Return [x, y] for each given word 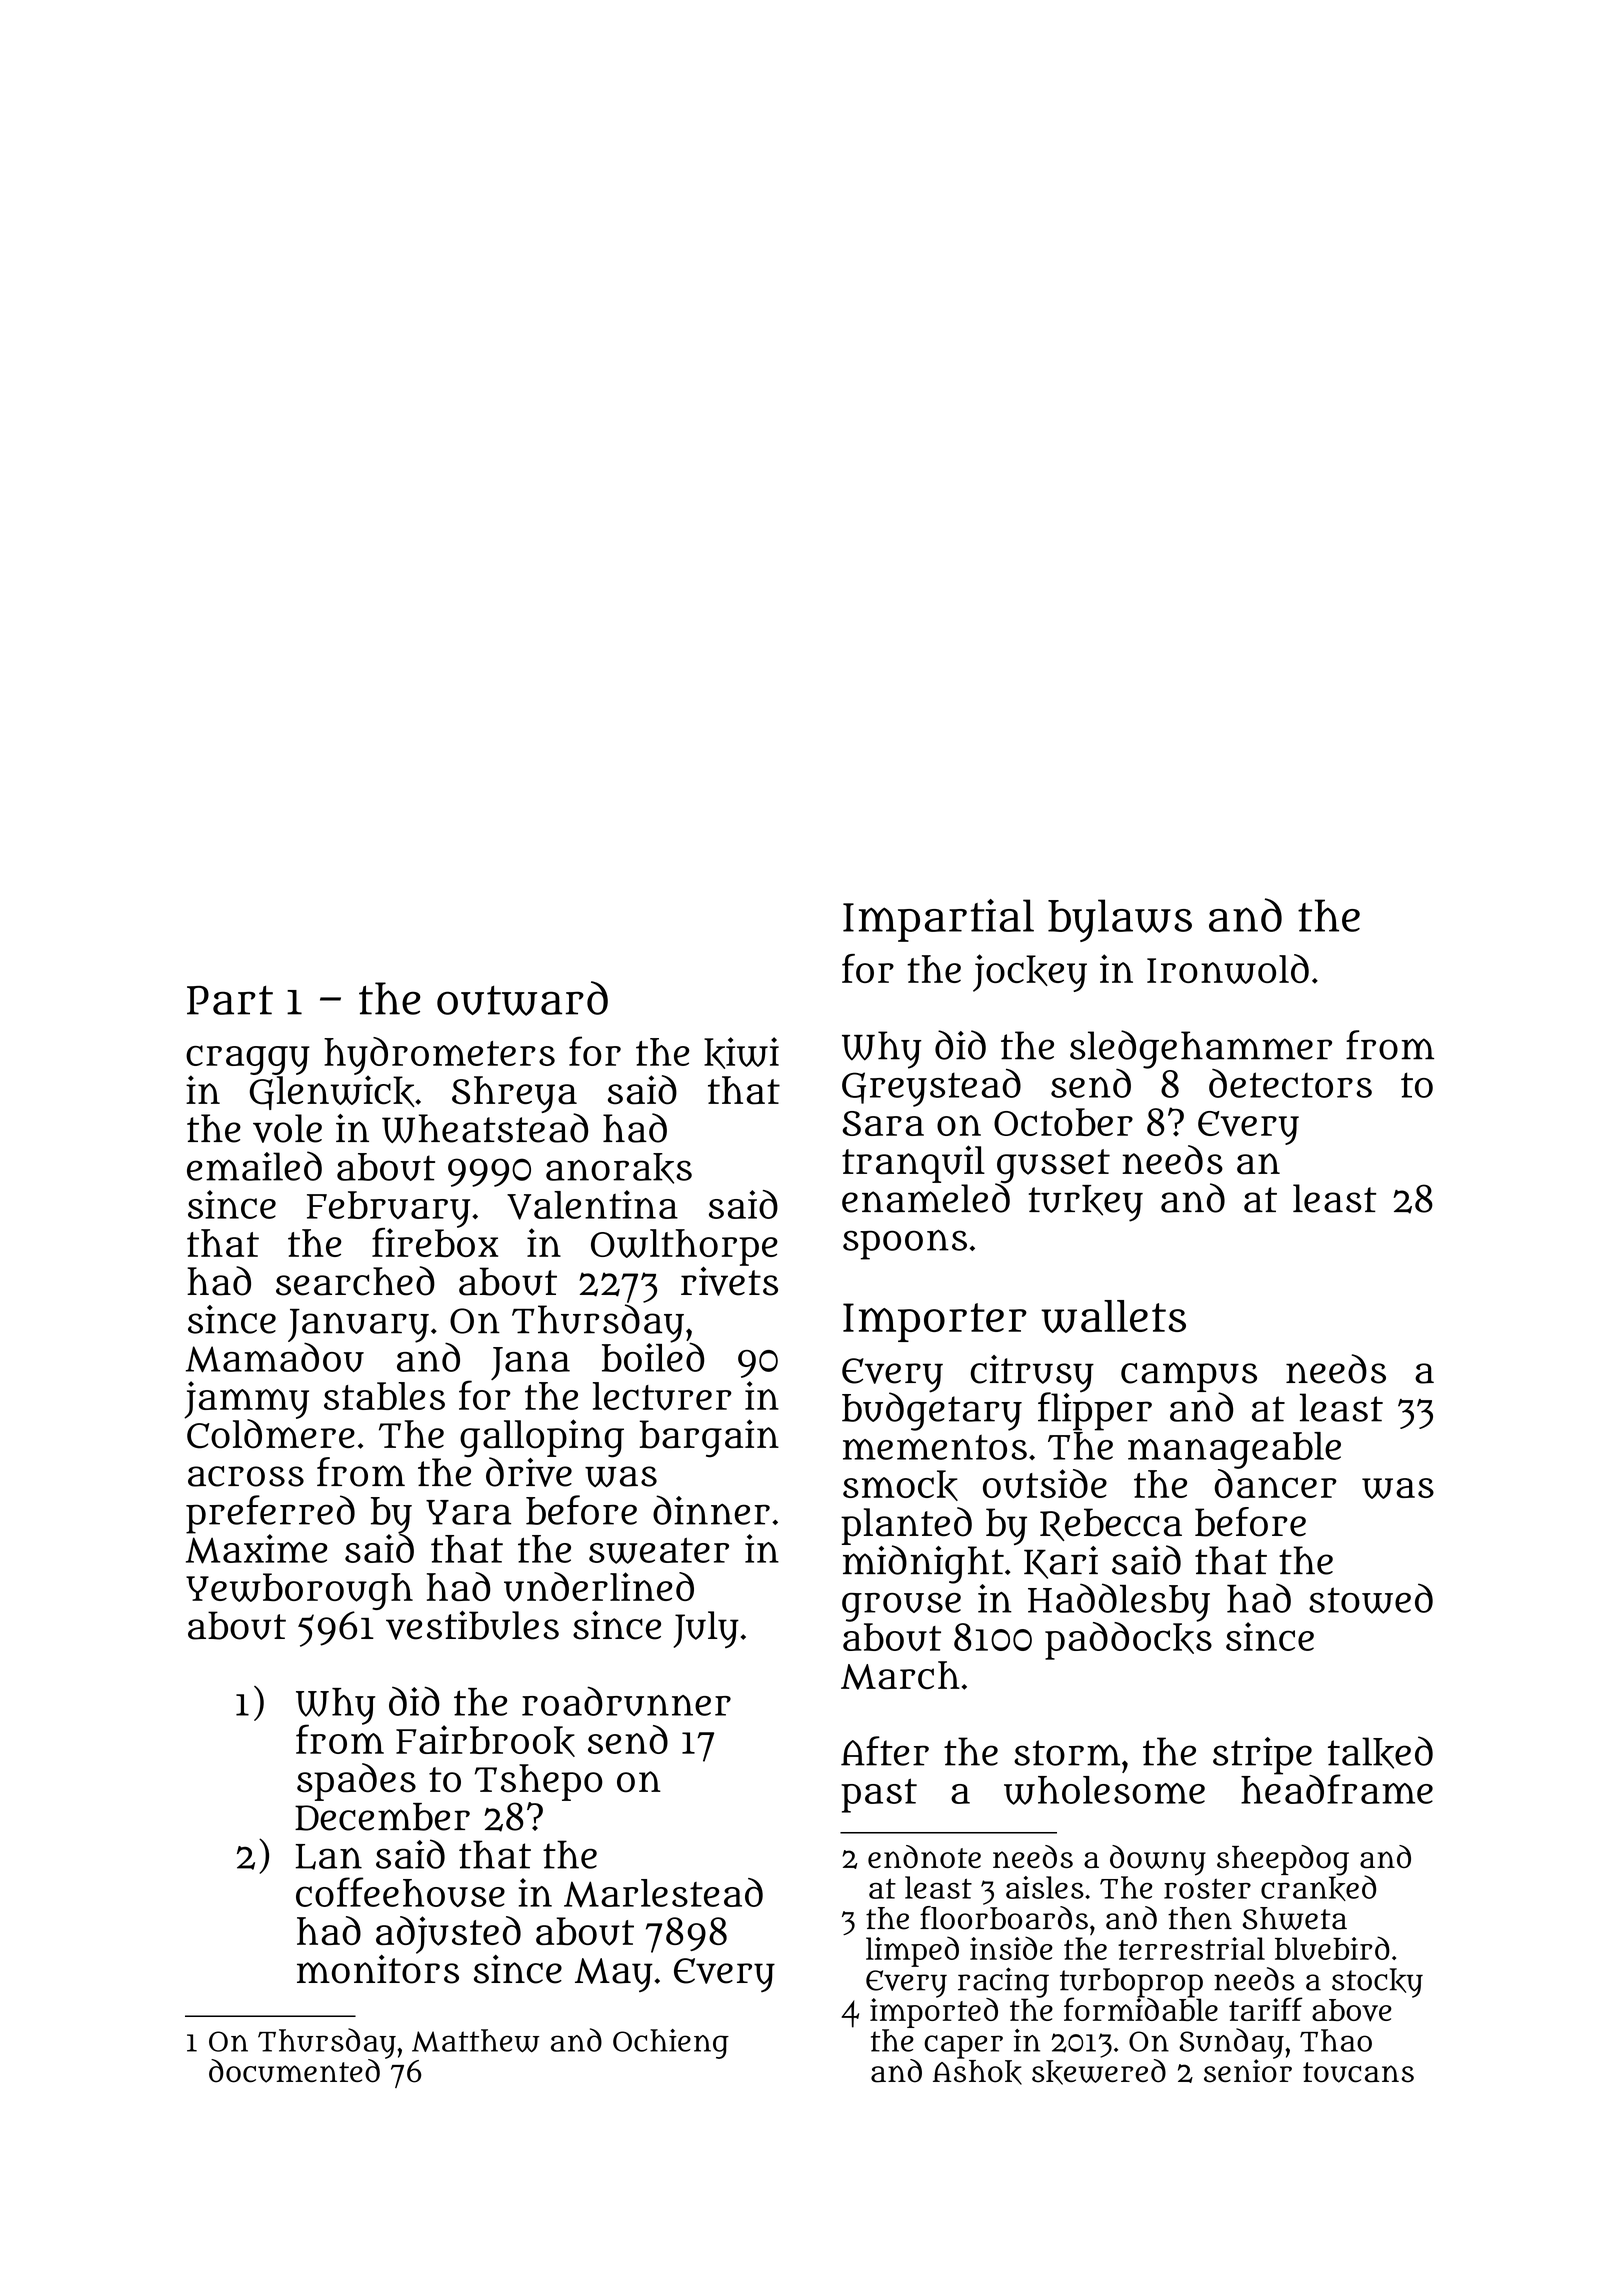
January [358, 1326]
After [885, 1751]
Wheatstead [485, 1128]
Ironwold [1228, 969]
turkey [1086, 1203]
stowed [1371, 1598]
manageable [1234, 1450]
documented [294, 2071]
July [706, 1629]
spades [356, 1782]
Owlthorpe [684, 1247]
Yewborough [299, 1591]
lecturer [662, 1396]
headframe [1337, 1789]
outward [522, 998]
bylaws [1120, 920]
